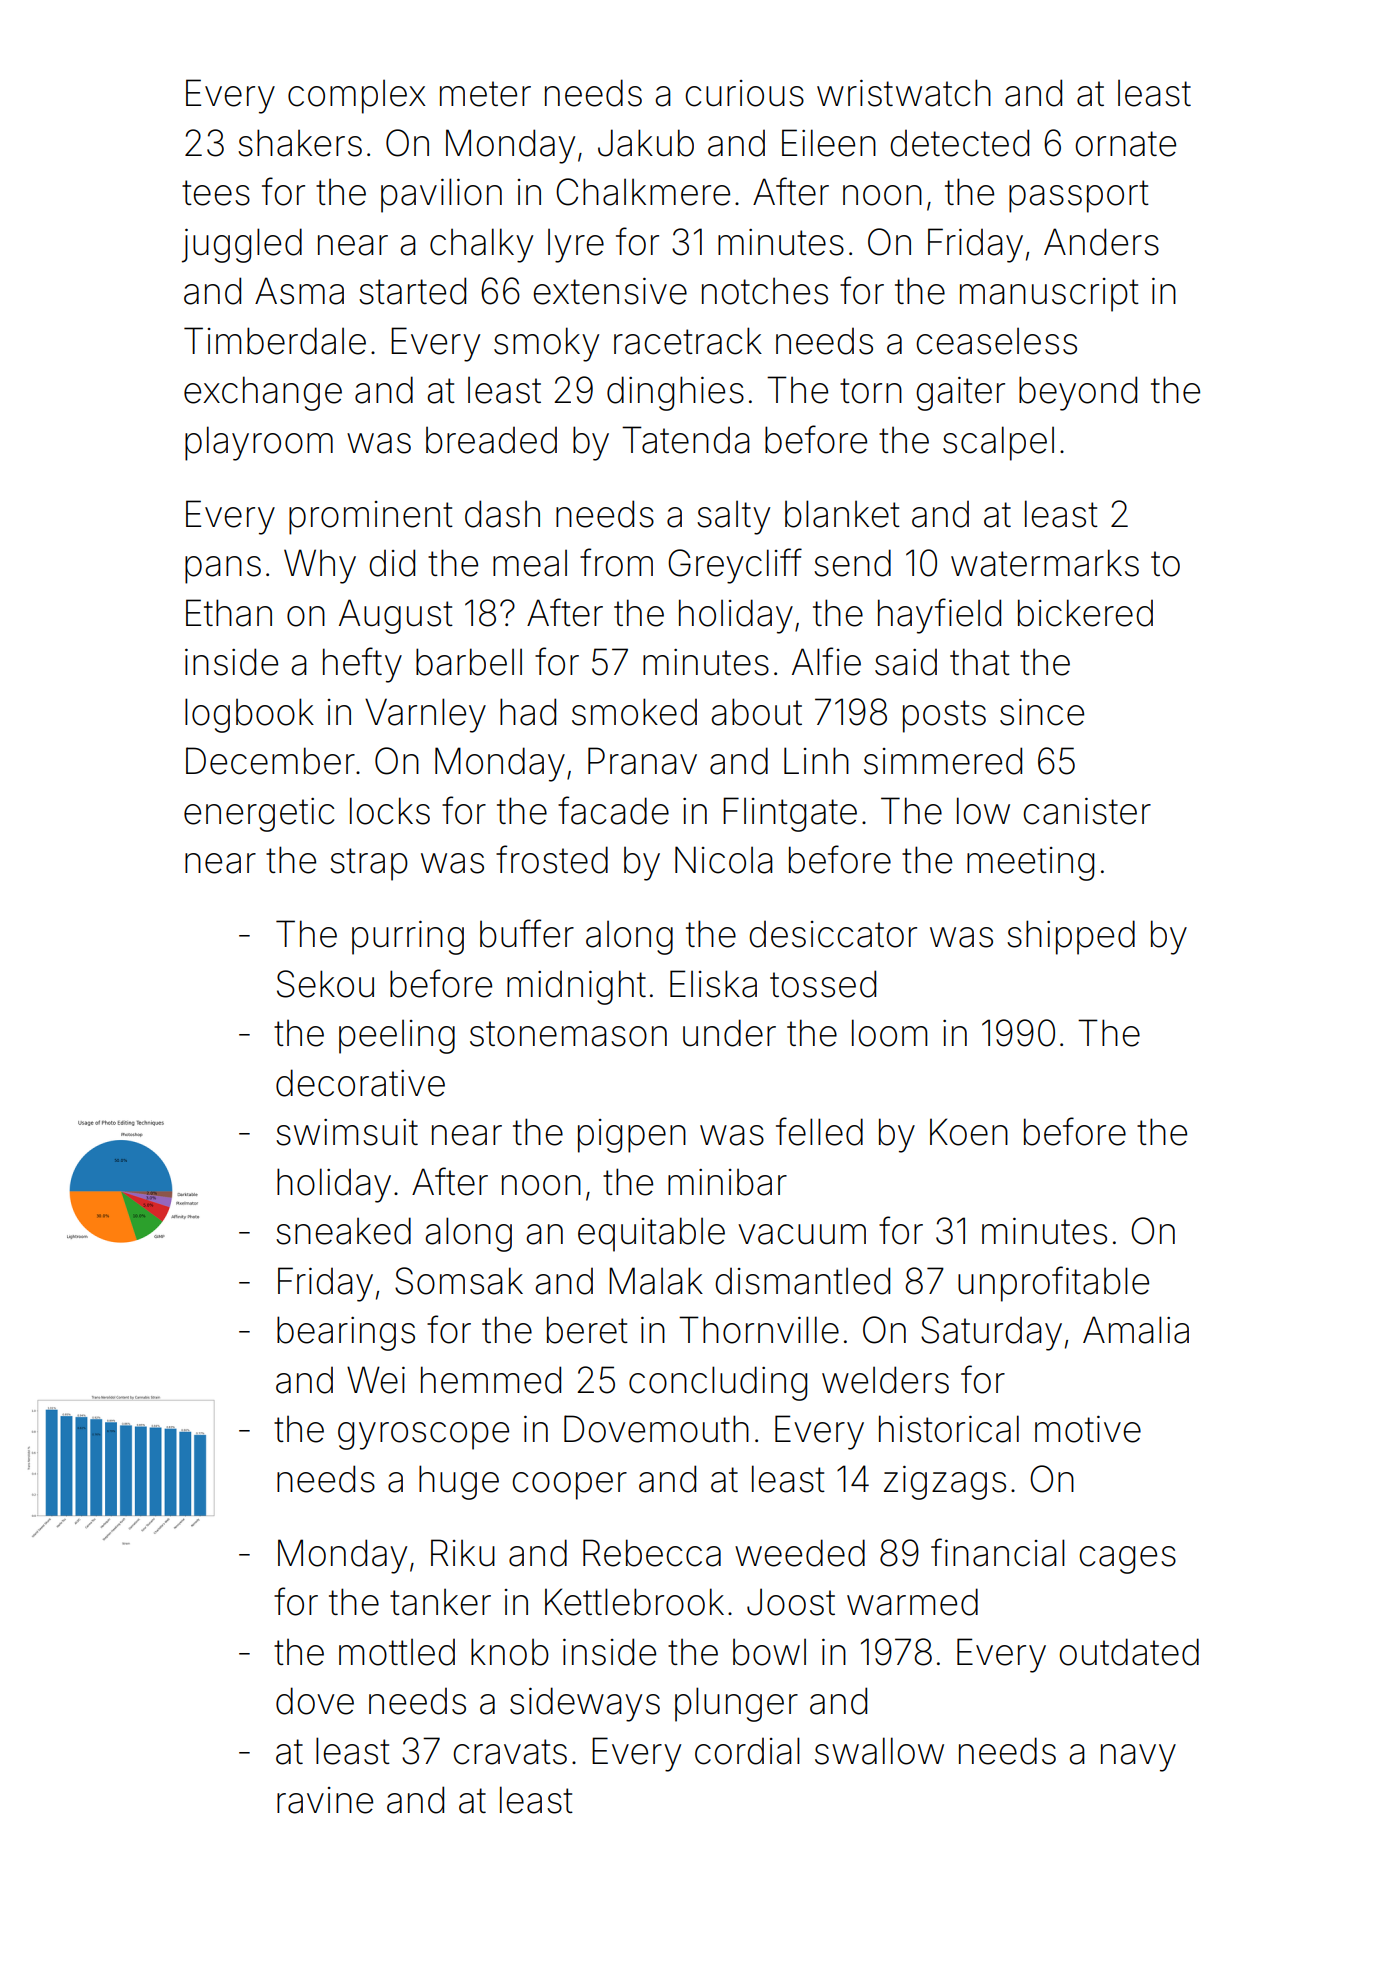 The height and width of the screenshot is (1969, 1386). Describe the element at coordinates (357, 97) in the screenshot. I see `complex` at that location.
